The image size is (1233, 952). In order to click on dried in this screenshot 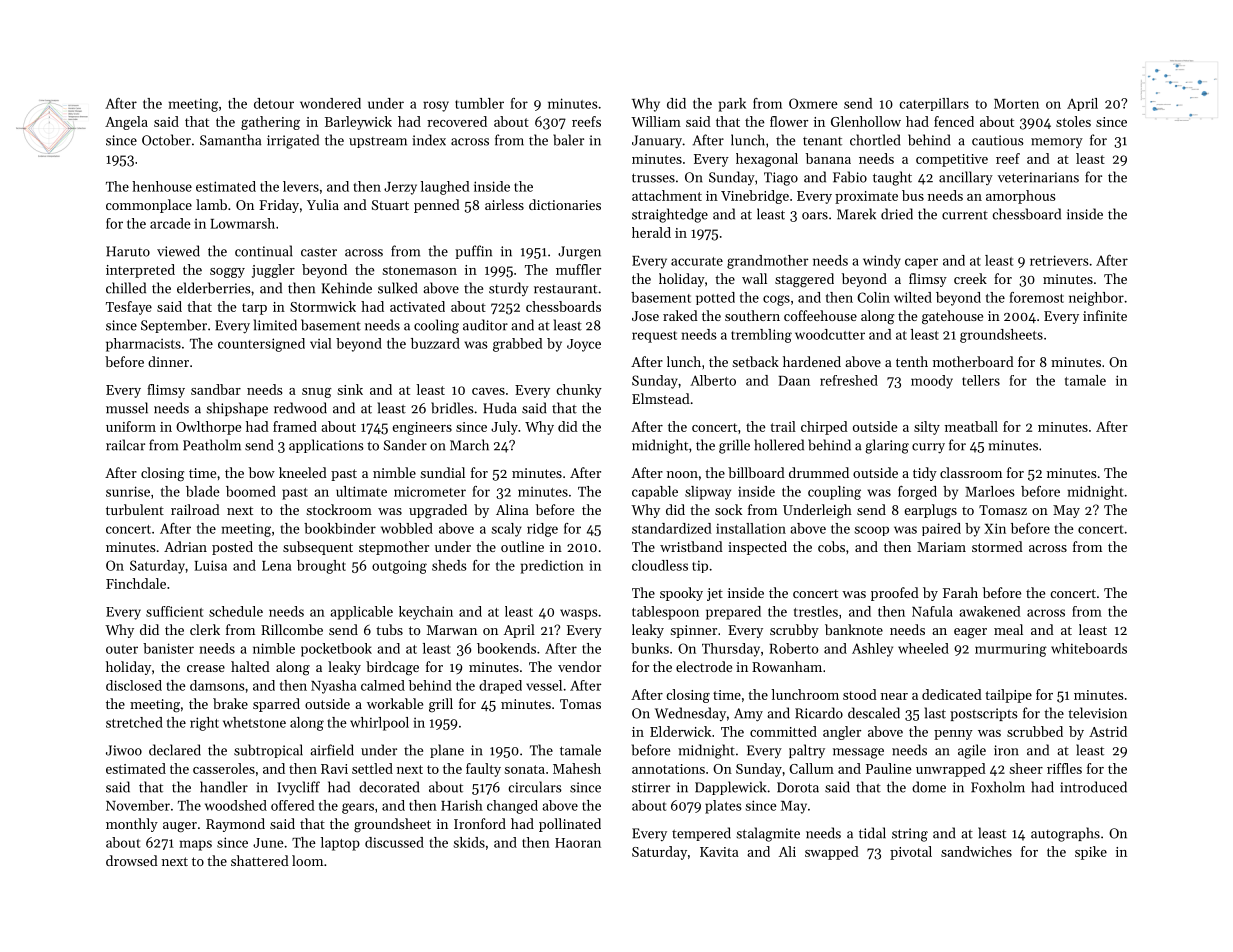, I will do `click(897, 214)`.
